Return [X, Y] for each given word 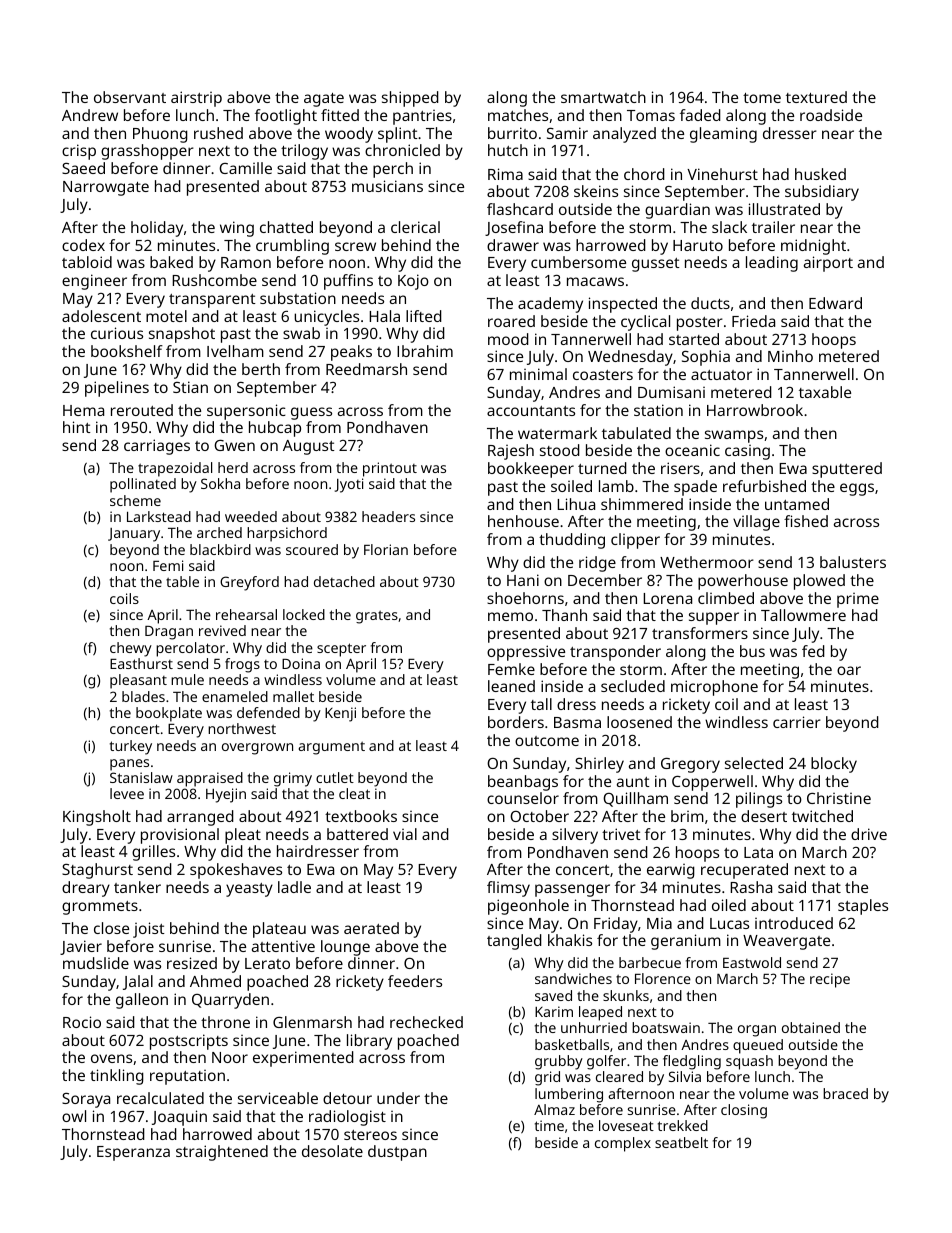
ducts [710, 303]
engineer [94, 282]
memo [510, 616]
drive [869, 834]
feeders [415, 981]
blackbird [220, 549]
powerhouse [743, 582]
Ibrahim [425, 351]
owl [74, 1116]
